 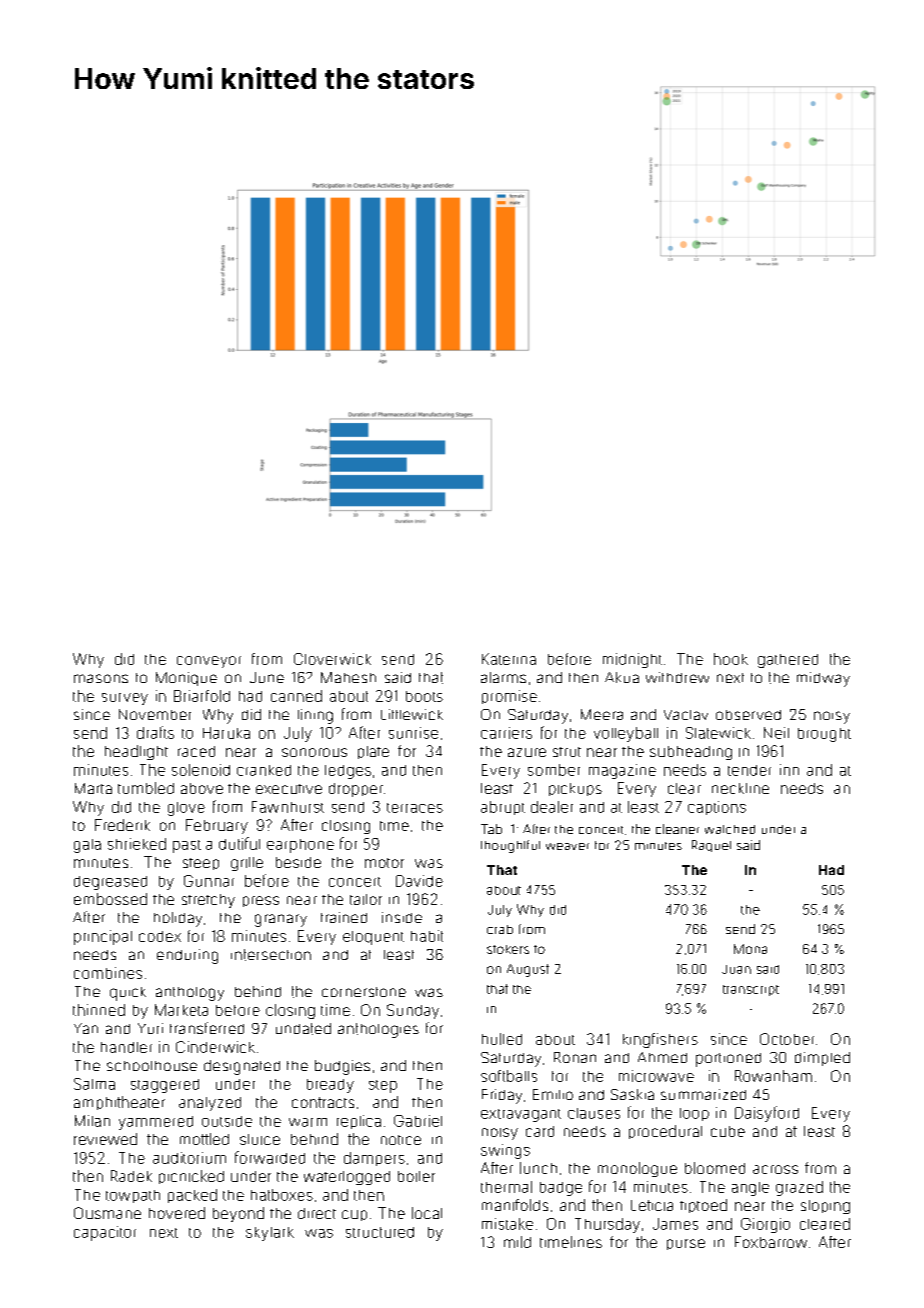 I want to click on thermal, so click(x=506, y=1187).
